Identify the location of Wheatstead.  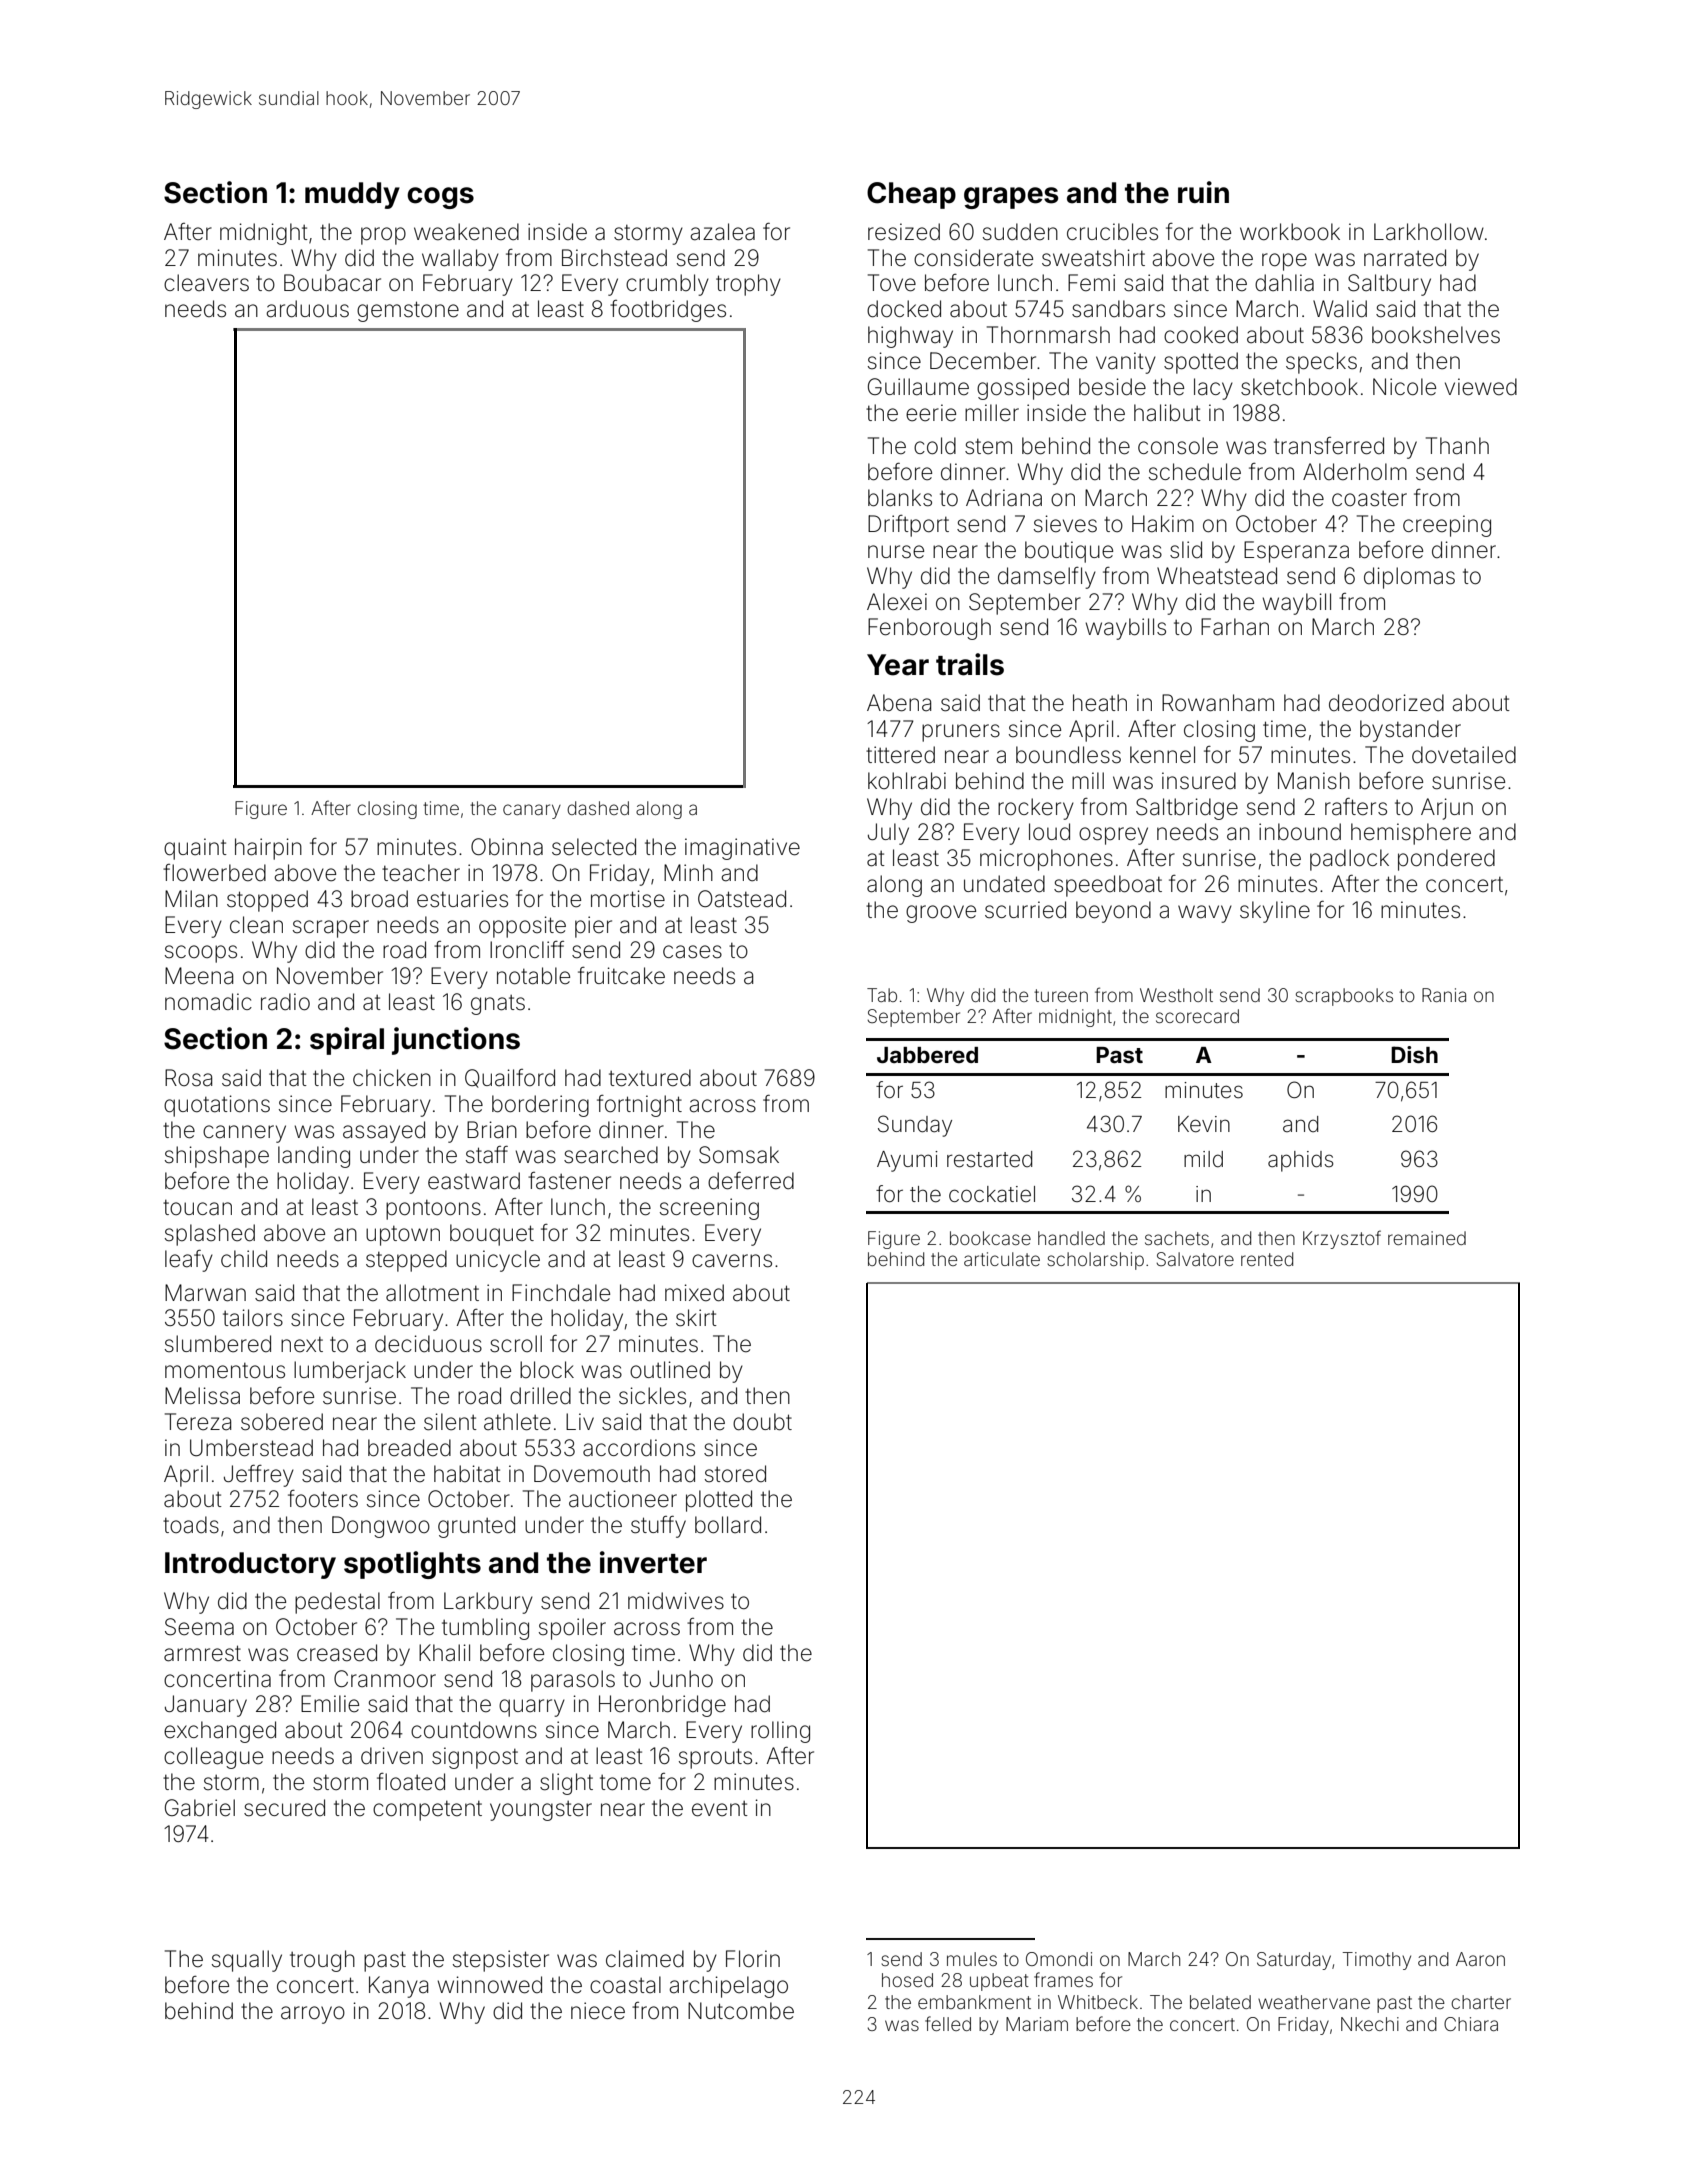
(1217, 576).
